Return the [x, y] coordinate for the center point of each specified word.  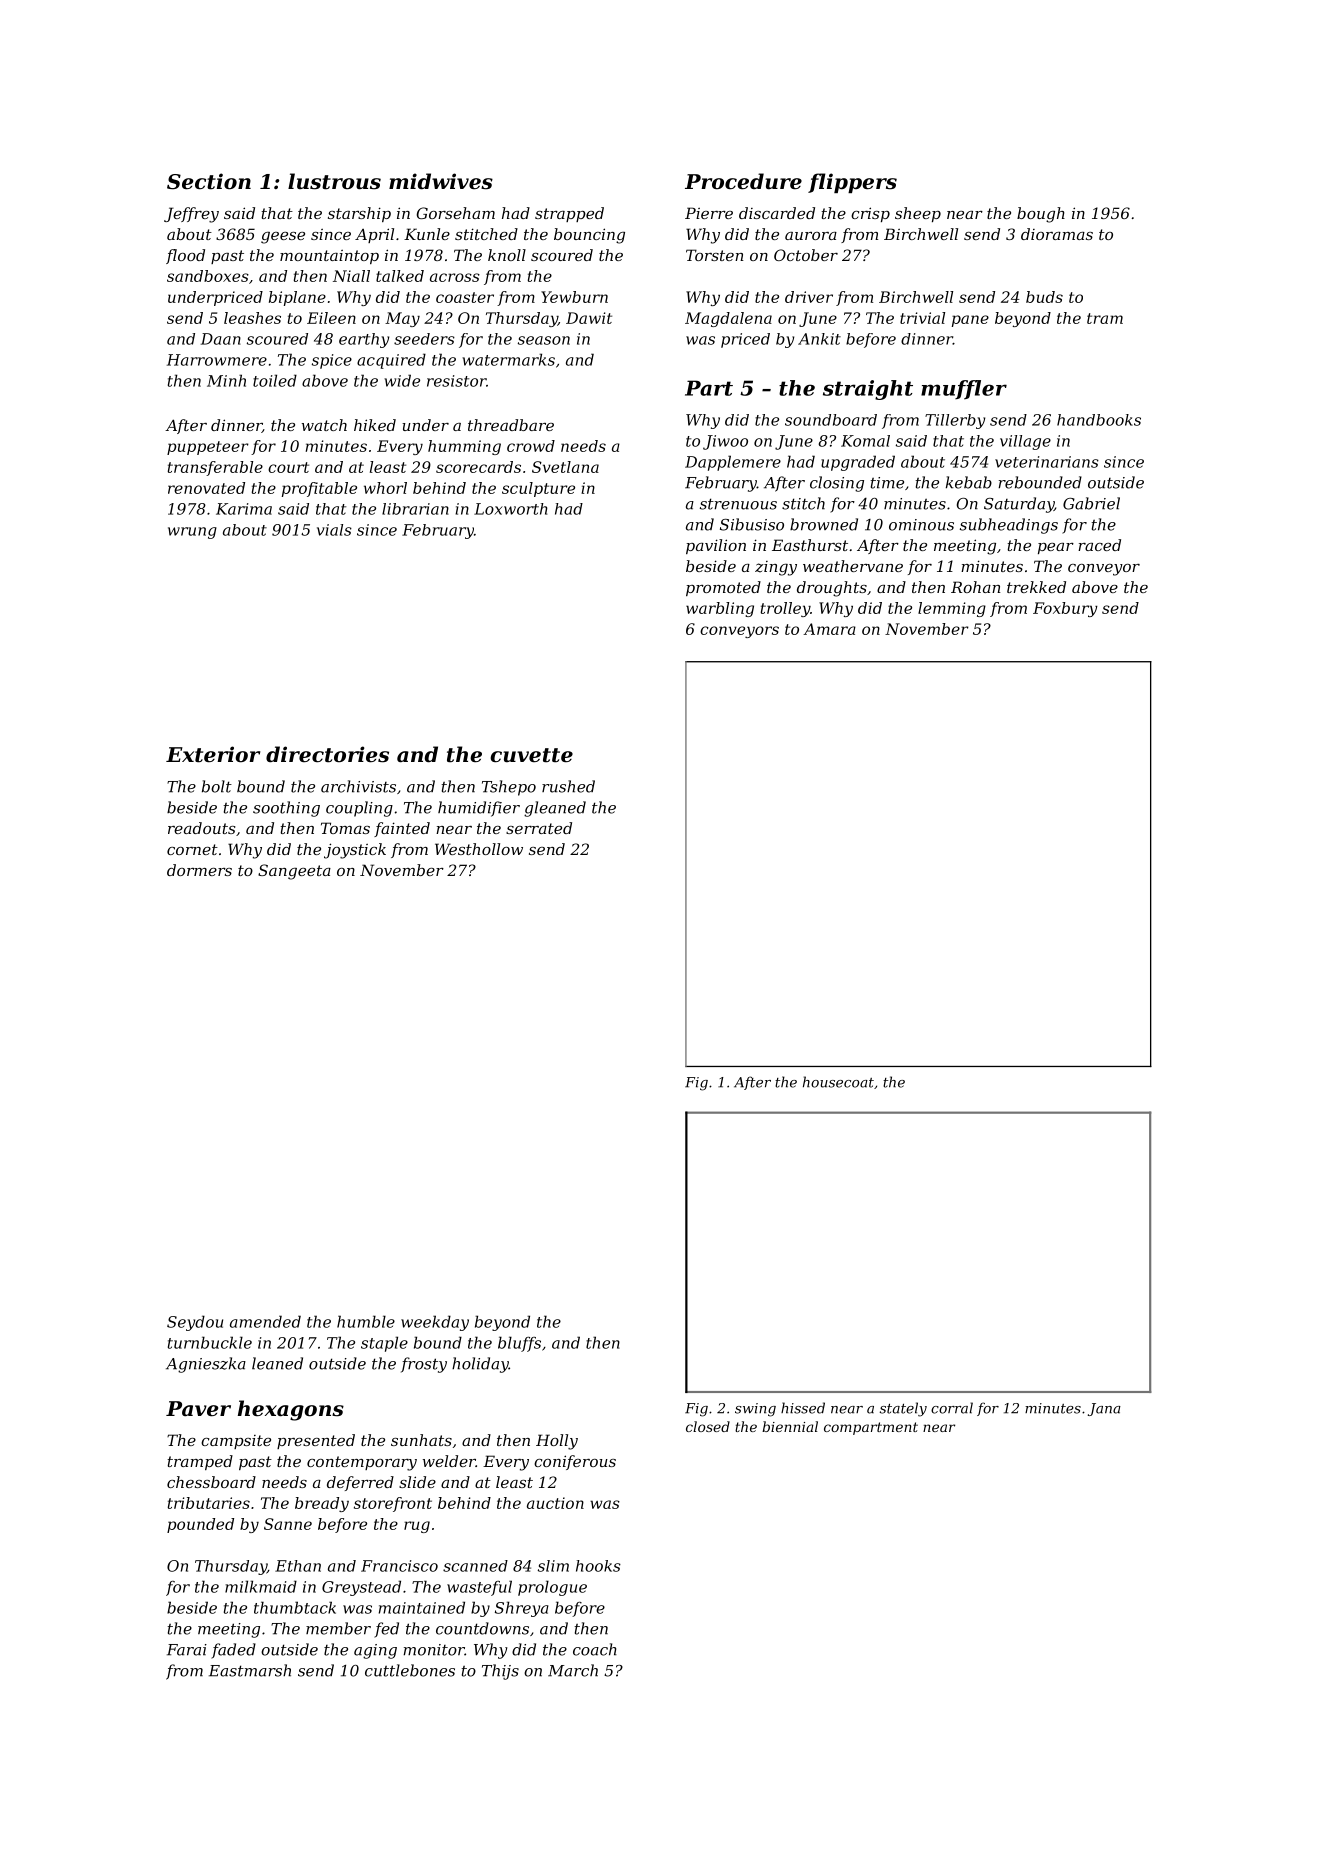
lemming [952, 609]
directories [327, 754]
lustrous [334, 181]
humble [366, 1321]
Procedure [743, 181]
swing [755, 1410]
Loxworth [510, 509]
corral [952, 1408]
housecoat [838, 1082]
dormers [199, 870]
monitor [434, 1650]
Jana [1104, 1409]
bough [1041, 215]
